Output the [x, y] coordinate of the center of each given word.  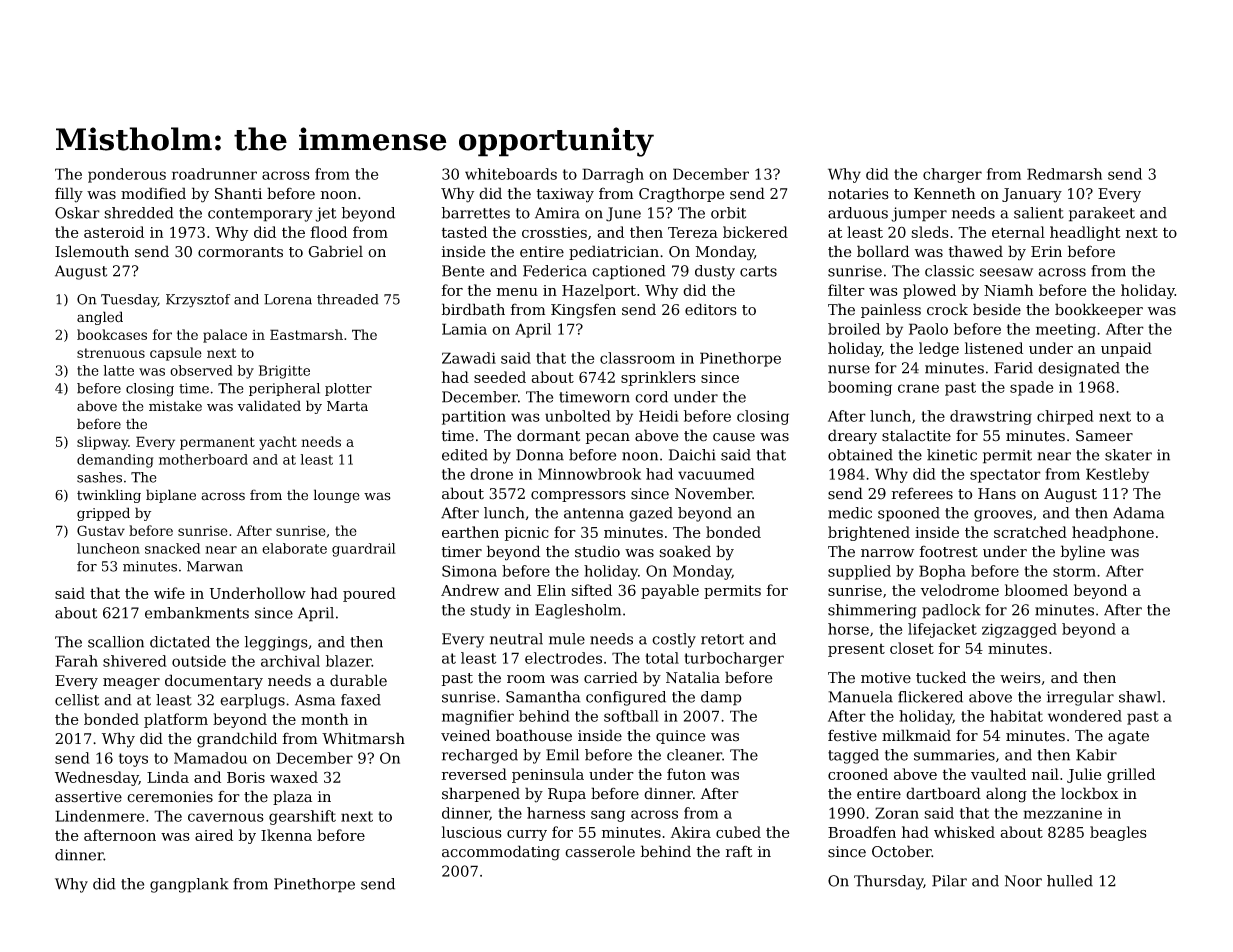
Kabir [1096, 755]
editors [711, 309]
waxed [294, 777]
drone [491, 474]
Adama [1139, 513]
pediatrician [614, 252]
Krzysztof [198, 301]
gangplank [189, 885]
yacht [278, 443]
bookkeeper [1099, 310]
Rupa [567, 795]
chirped [1065, 417]
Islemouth [92, 251]
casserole [600, 851]
